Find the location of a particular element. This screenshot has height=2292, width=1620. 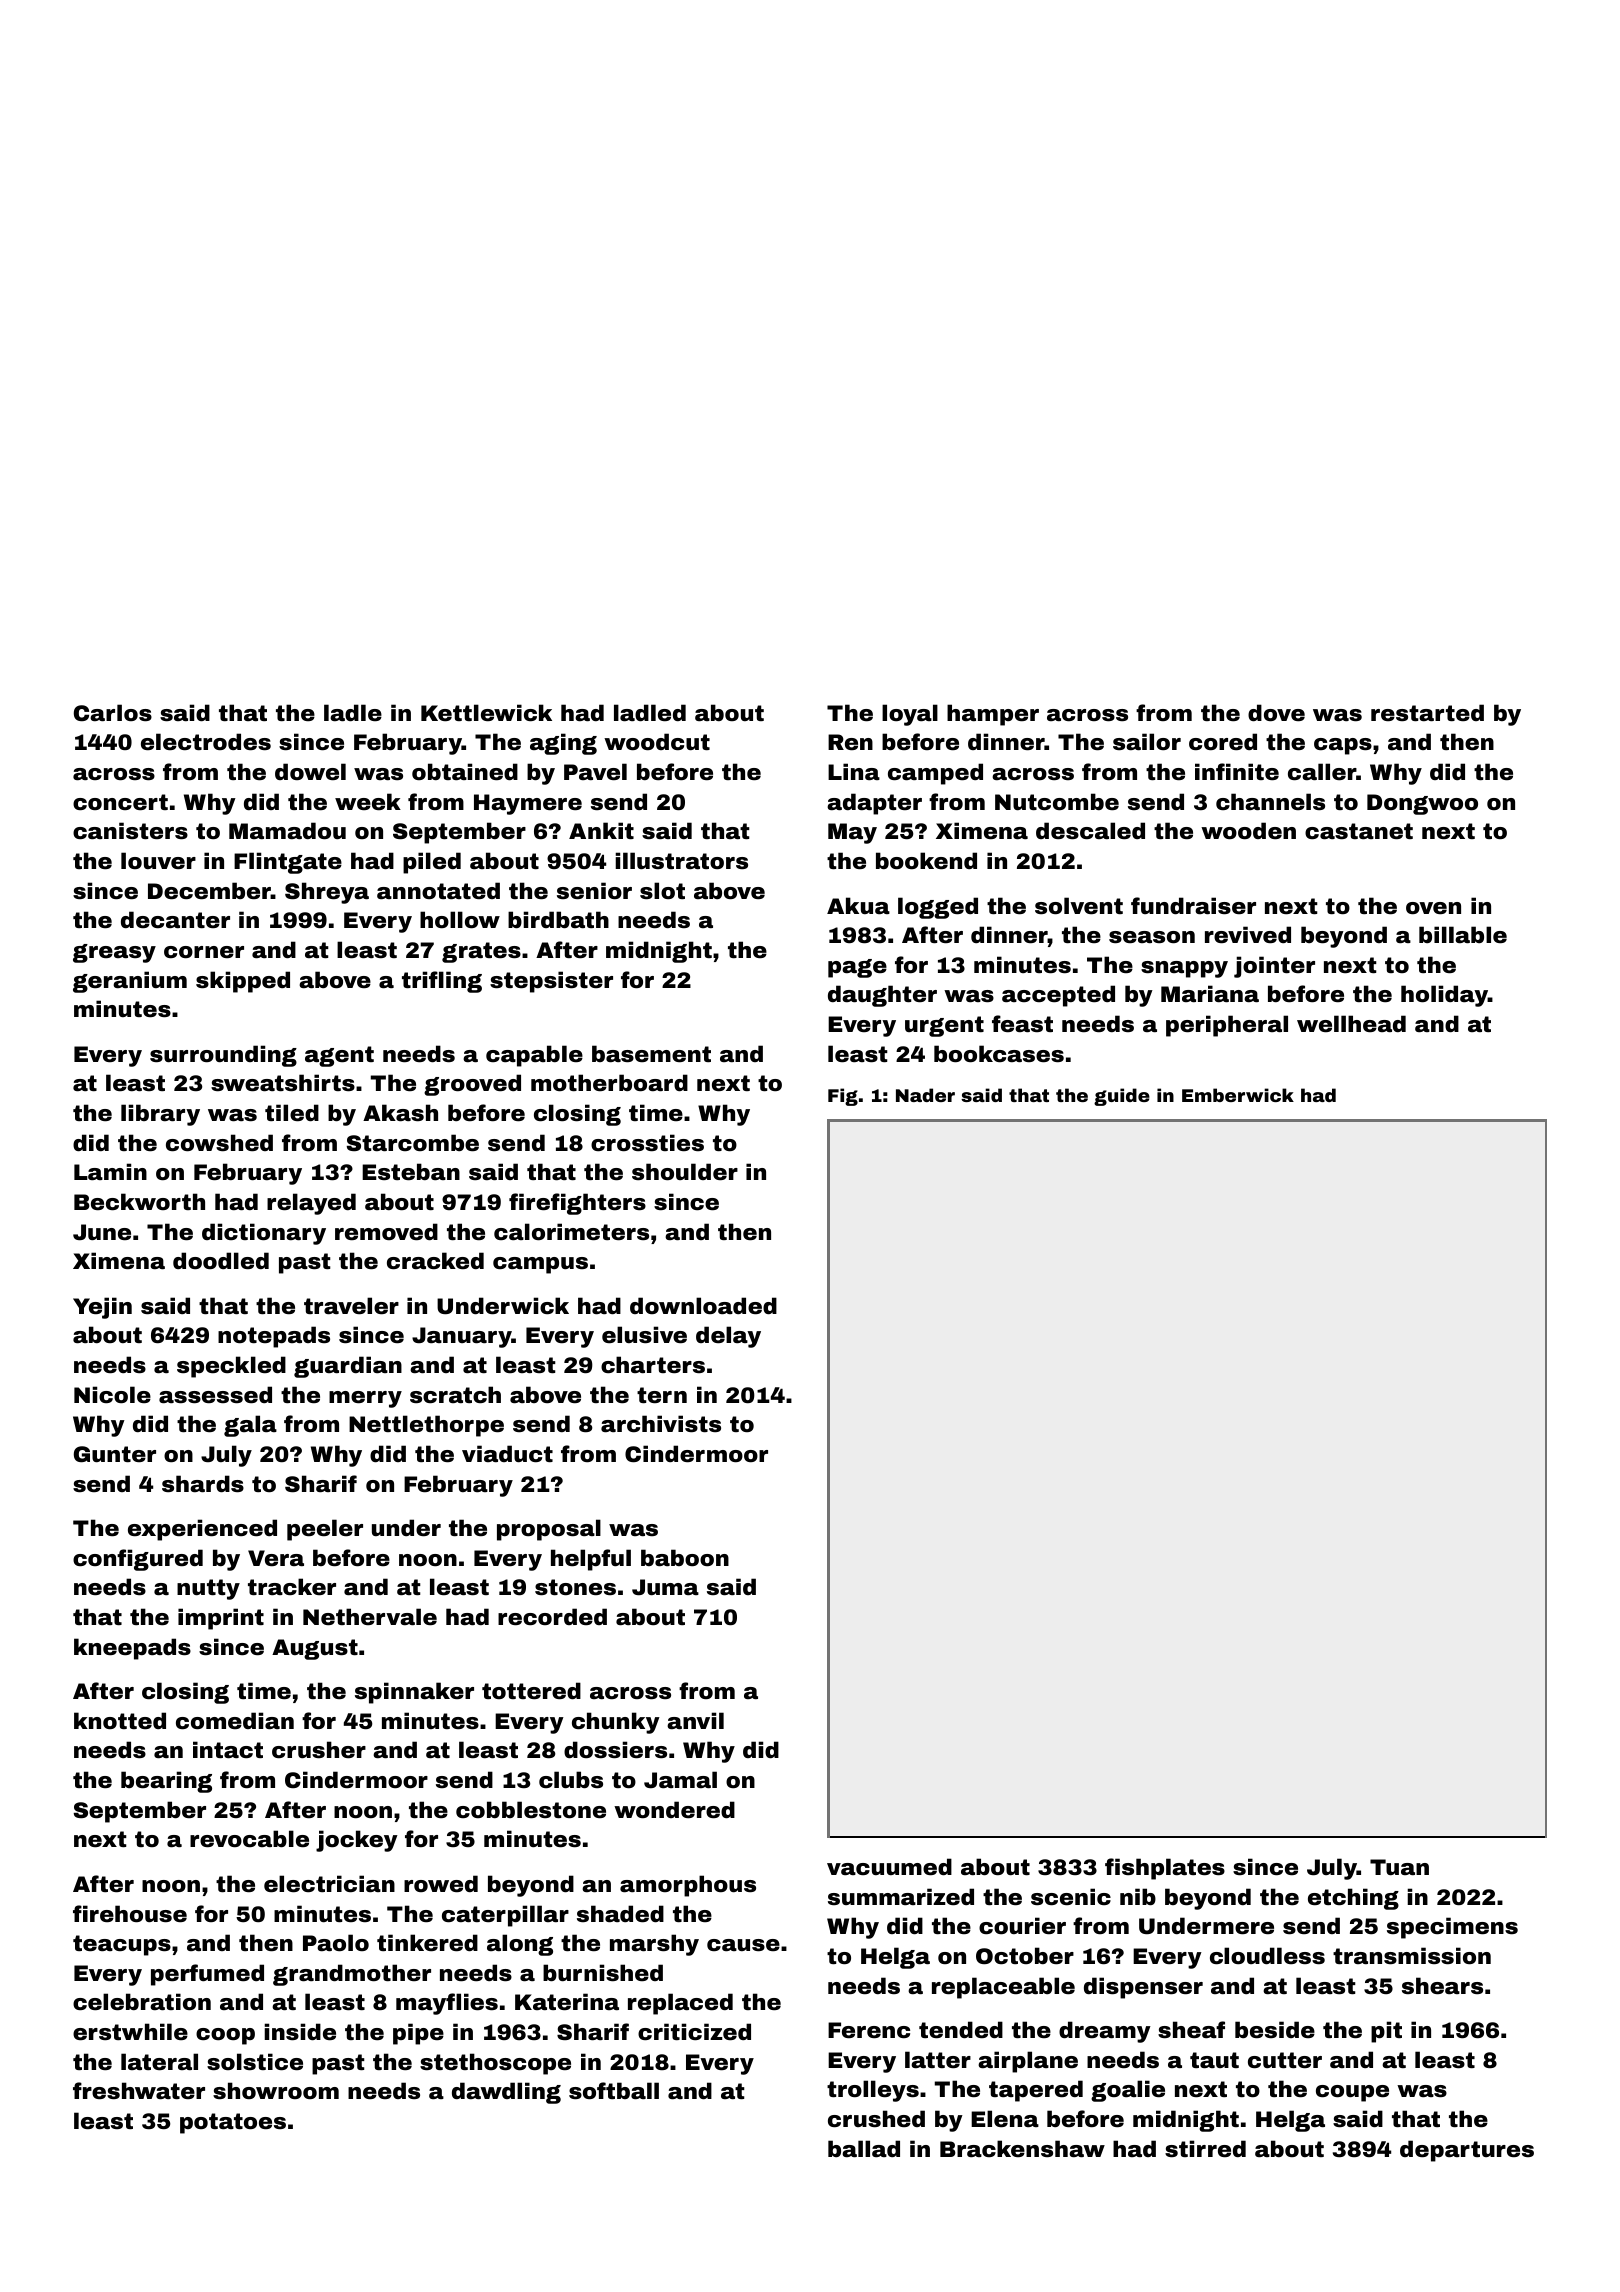

experienced is located at coordinates (202, 1530).
